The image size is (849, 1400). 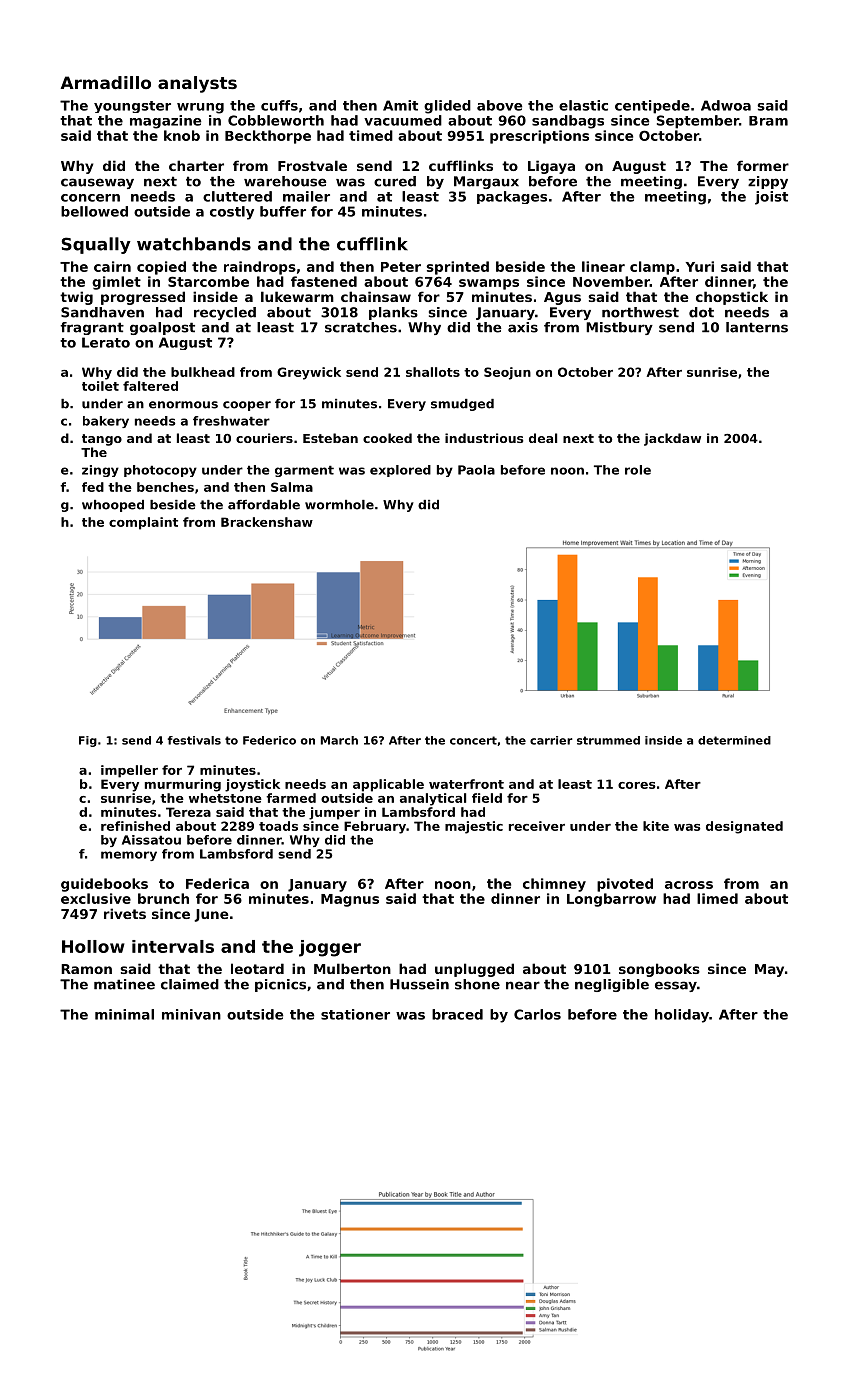 What do you see at coordinates (734, 740) in the screenshot?
I see `determined` at bounding box center [734, 740].
